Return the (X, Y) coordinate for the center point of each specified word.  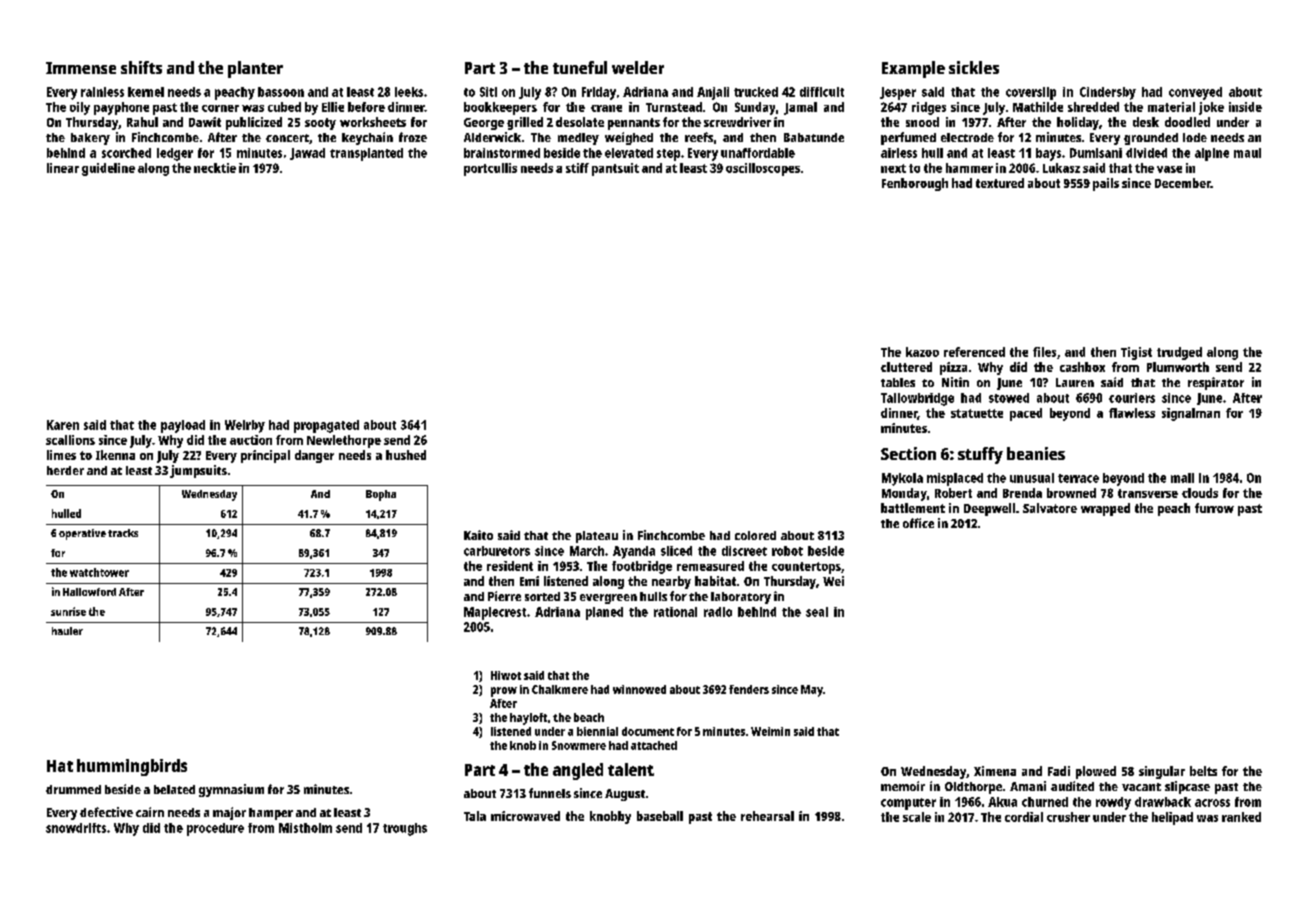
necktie (215, 168)
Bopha (381, 495)
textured (1000, 183)
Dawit (205, 122)
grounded (1151, 139)
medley (578, 139)
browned (1071, 493)
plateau (597, 537)
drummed (73, 789)
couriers (1132, 398)
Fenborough (915, 184)
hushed (406, 455)
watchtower (99, 572)
